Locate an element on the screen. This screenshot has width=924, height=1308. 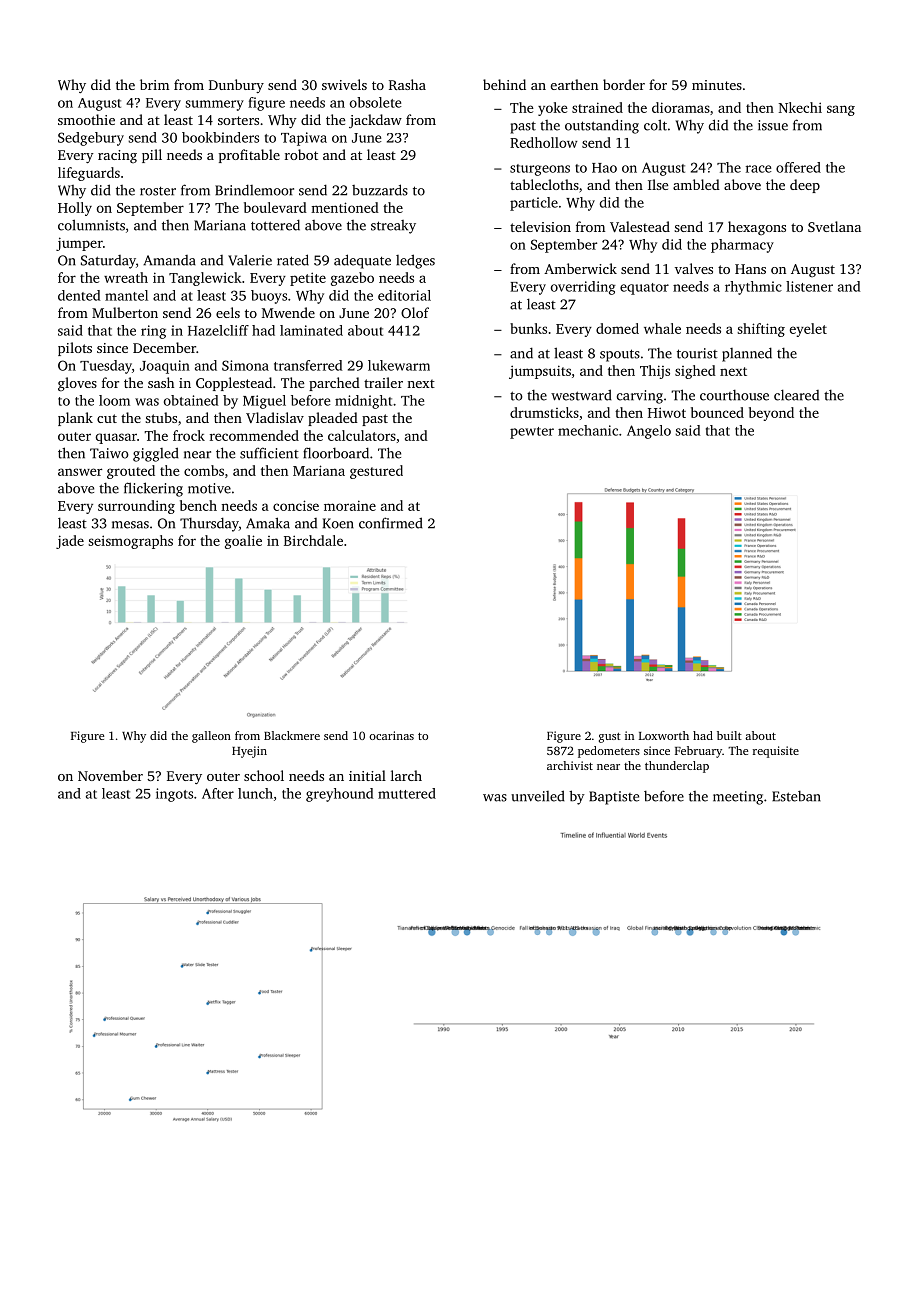
ingots is located at coordinates (174, 795).
